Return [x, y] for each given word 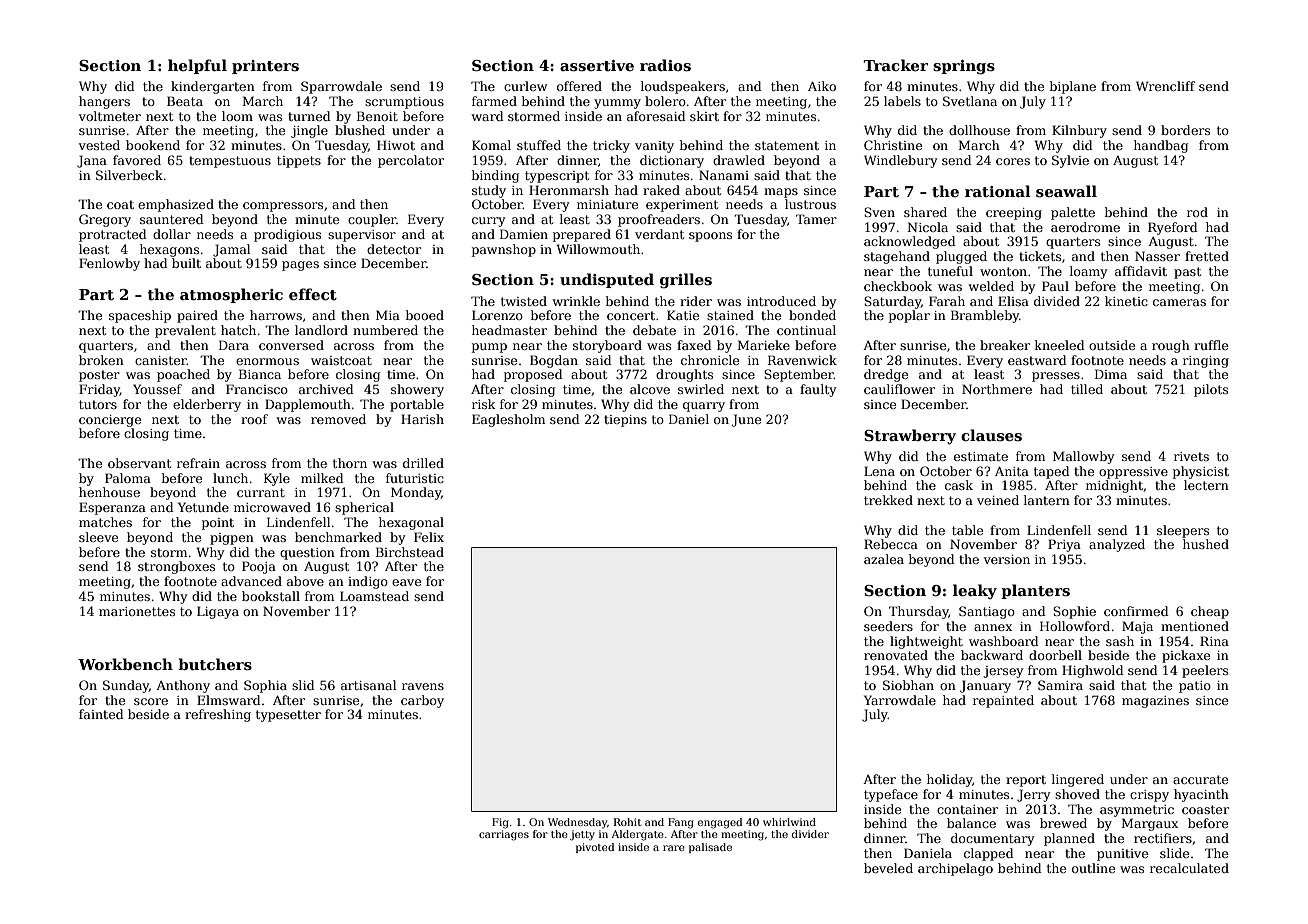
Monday [416, 493]
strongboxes [176, 567]
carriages [504, 835]
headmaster [509, 330]
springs [964, 67]
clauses [991, 435]
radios [665, 65]
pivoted [595, 848]
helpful [197, 66]
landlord [321, 330]
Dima [1111, 374]
